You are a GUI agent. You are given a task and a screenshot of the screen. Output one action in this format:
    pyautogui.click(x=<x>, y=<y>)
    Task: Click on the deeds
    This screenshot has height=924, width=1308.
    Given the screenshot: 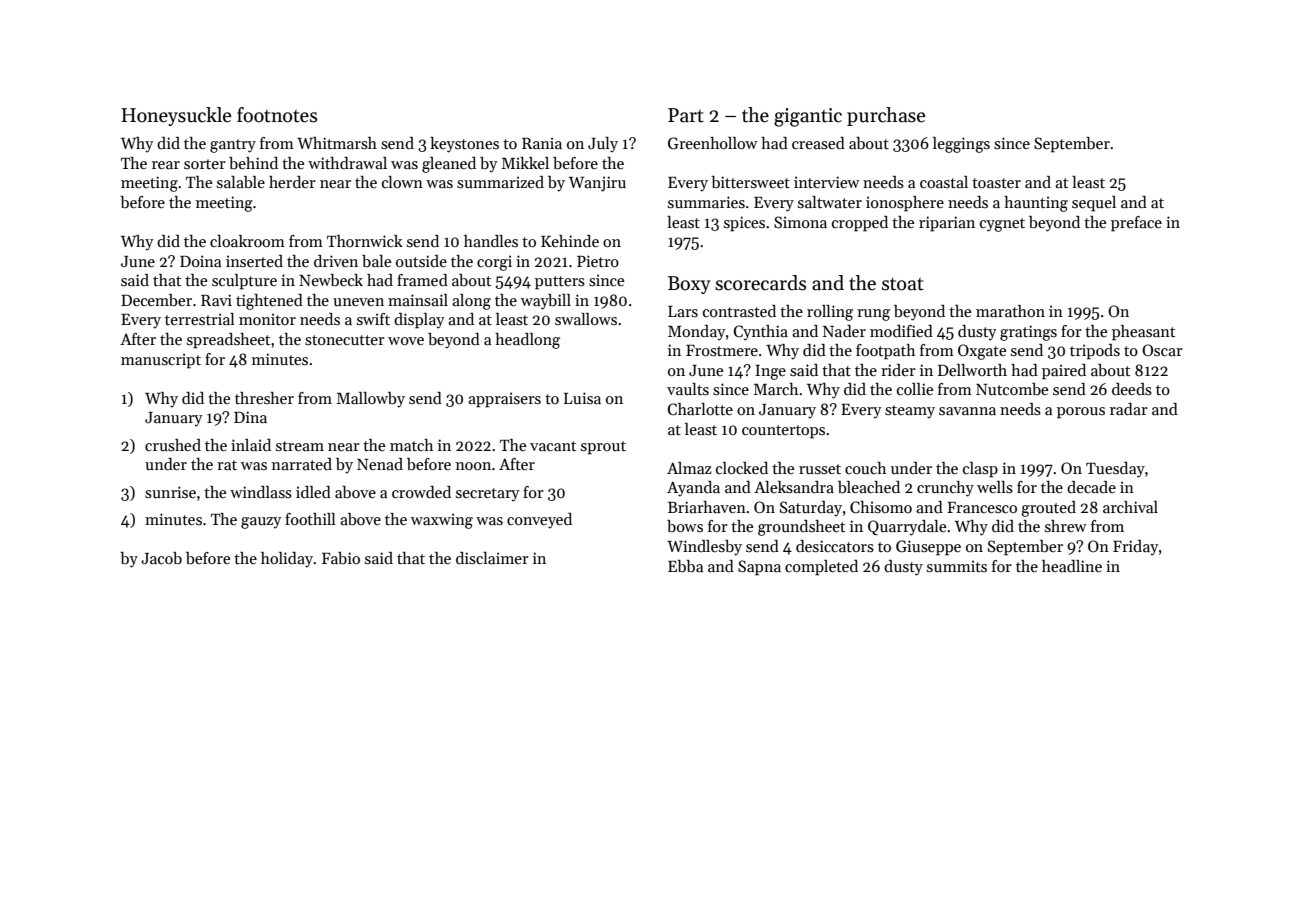 What is the action you would take?
    pyautogui.click(x=1132, y=389)
